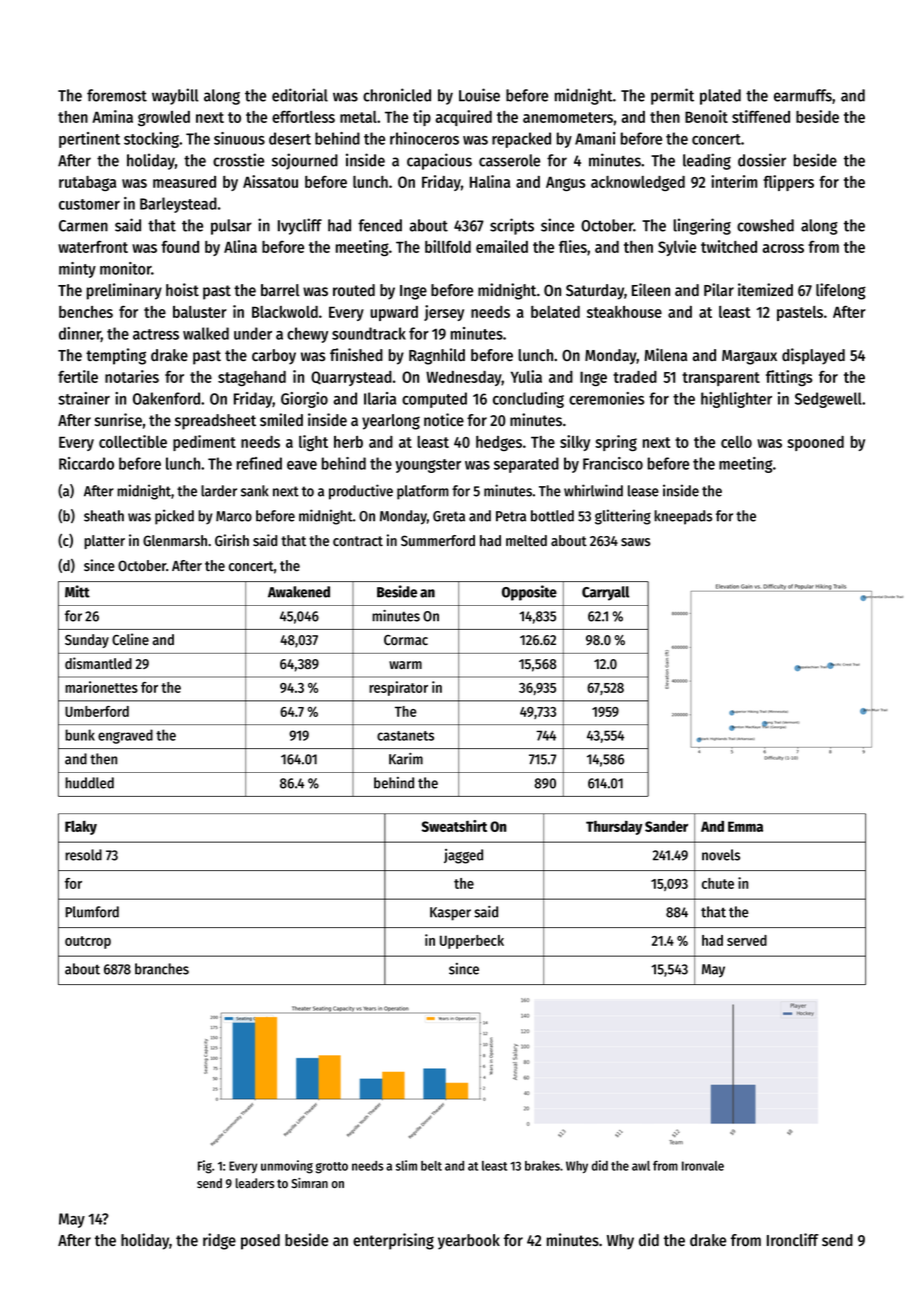  What do you see at coordinates (450, 914) in the screenshot?
I see `Kasper` at bounding box center [450, 914].
